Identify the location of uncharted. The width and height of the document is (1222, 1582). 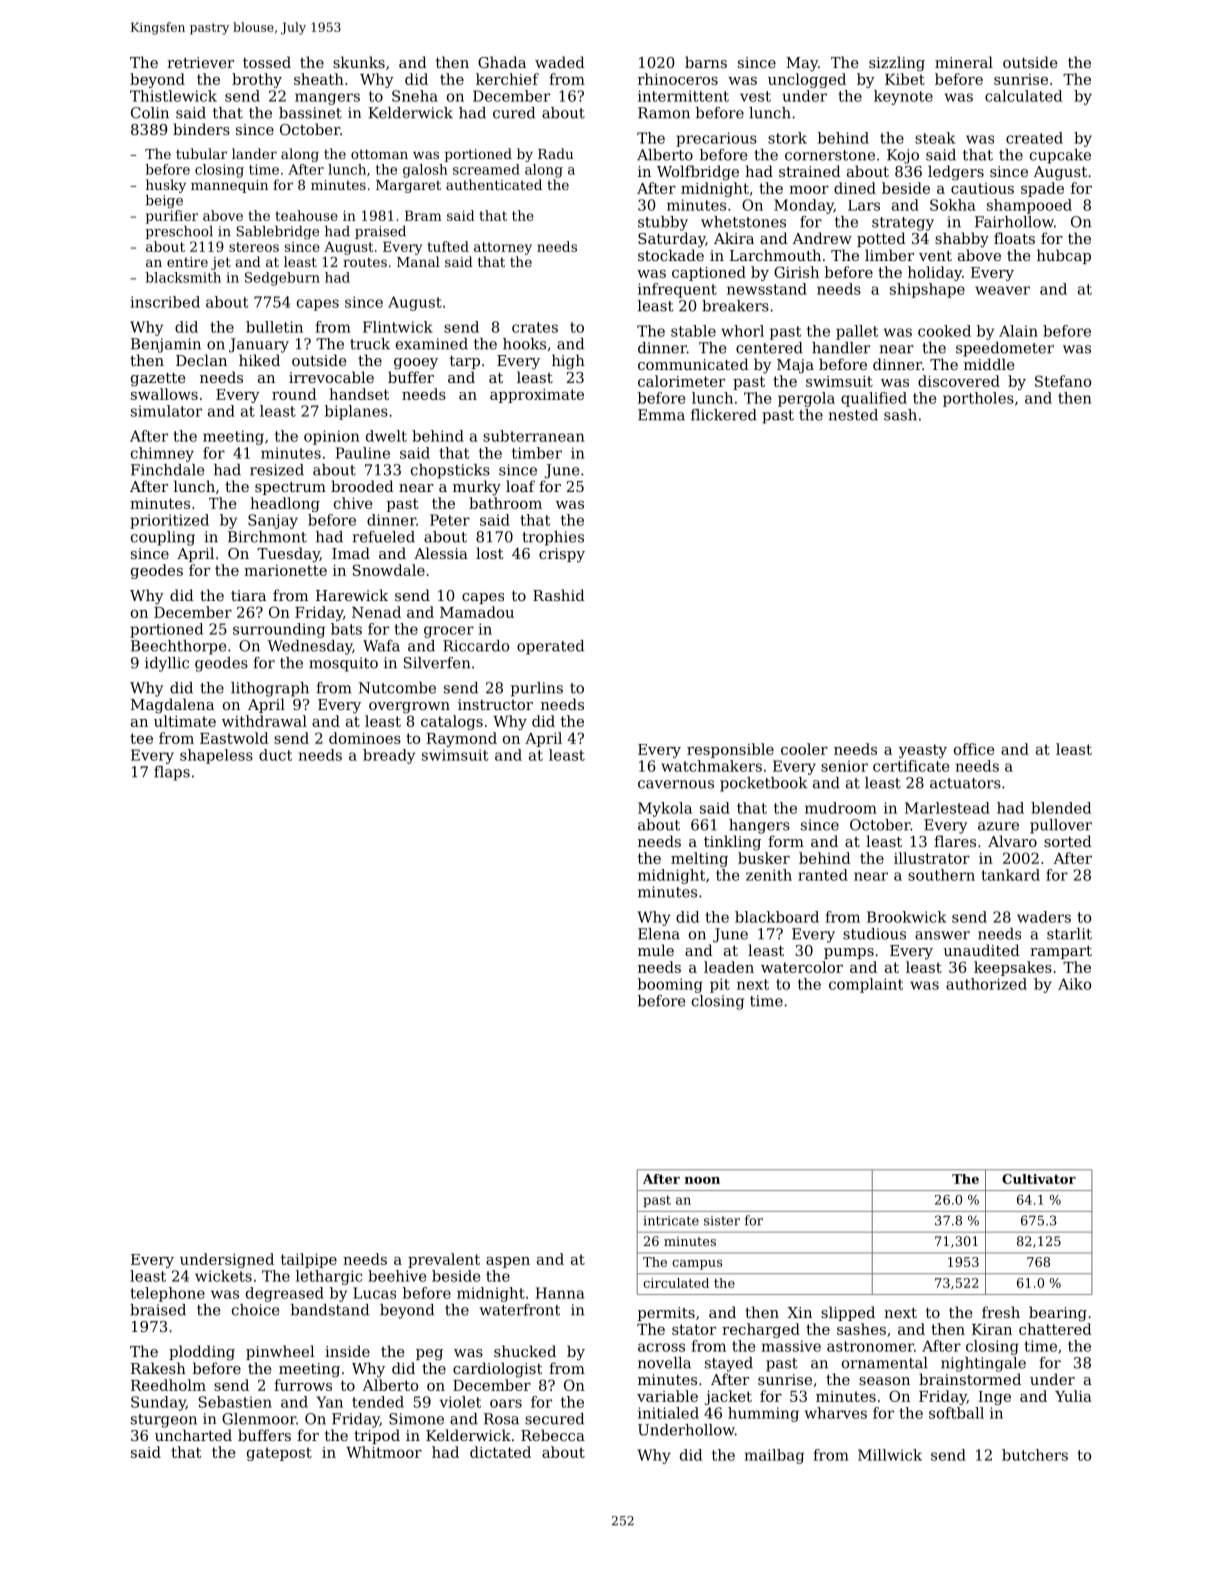
(193, 1435).
